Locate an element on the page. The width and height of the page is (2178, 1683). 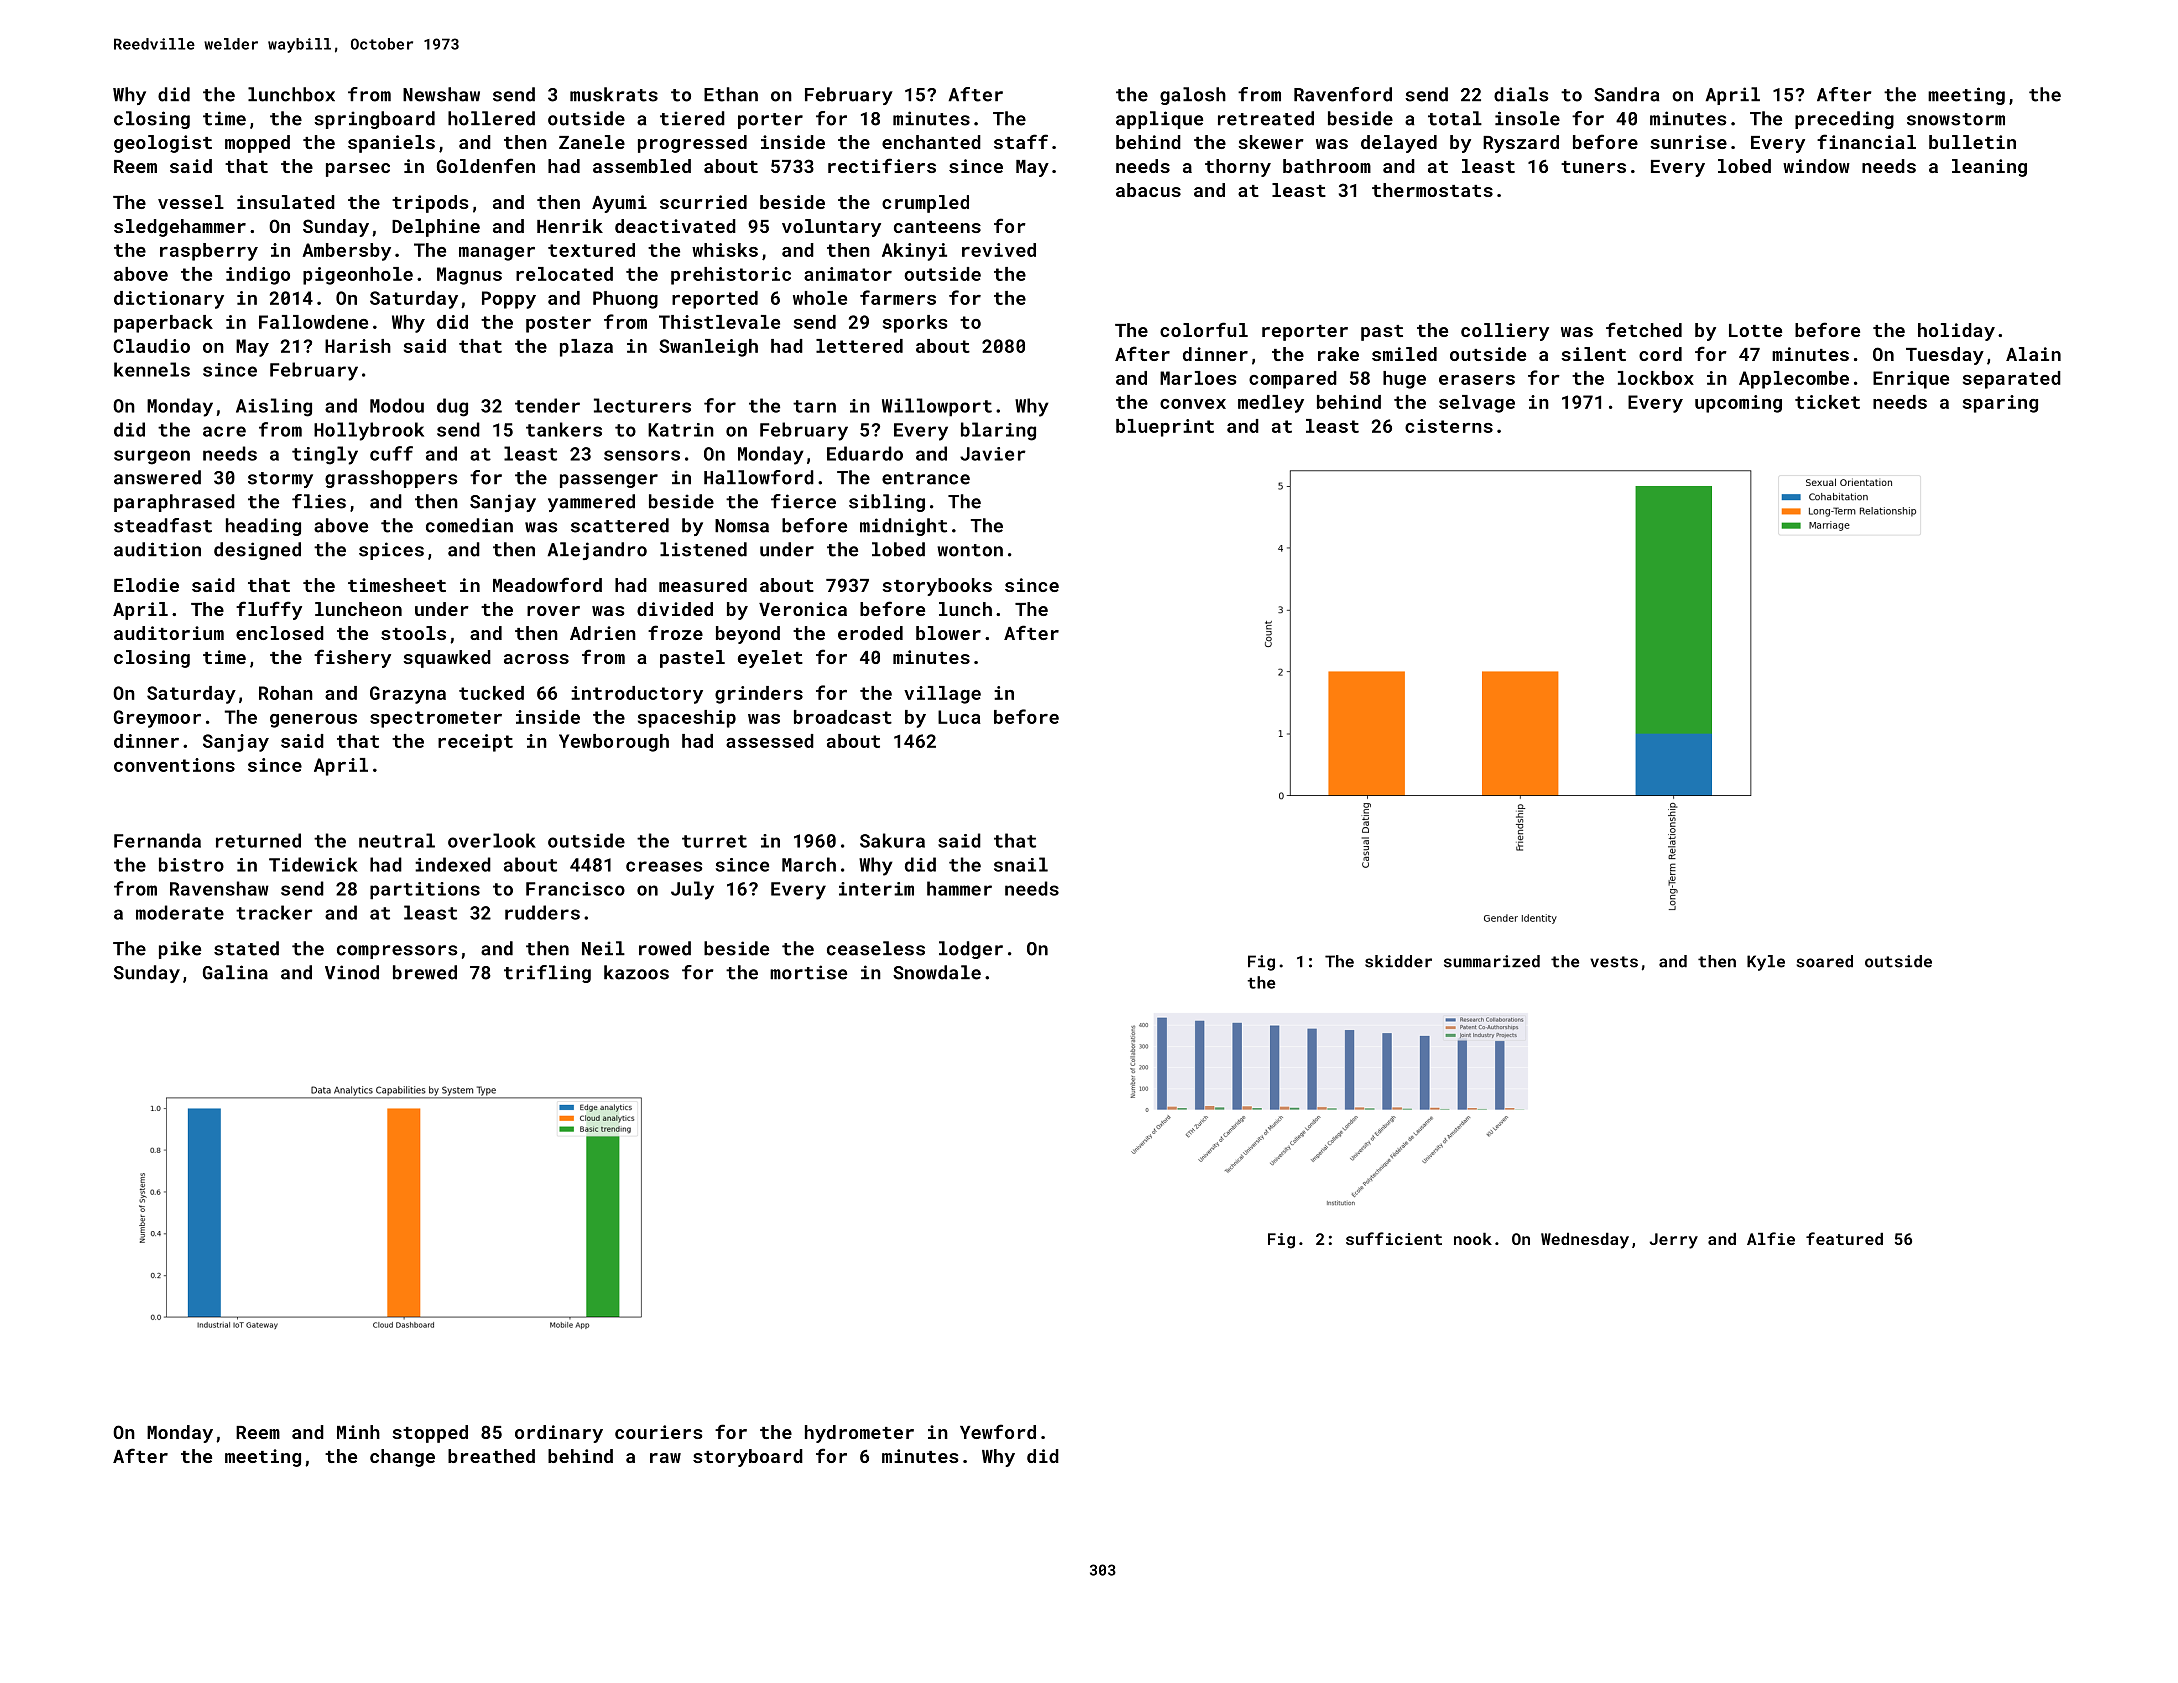
window is located at coordinates (1816, 166).
